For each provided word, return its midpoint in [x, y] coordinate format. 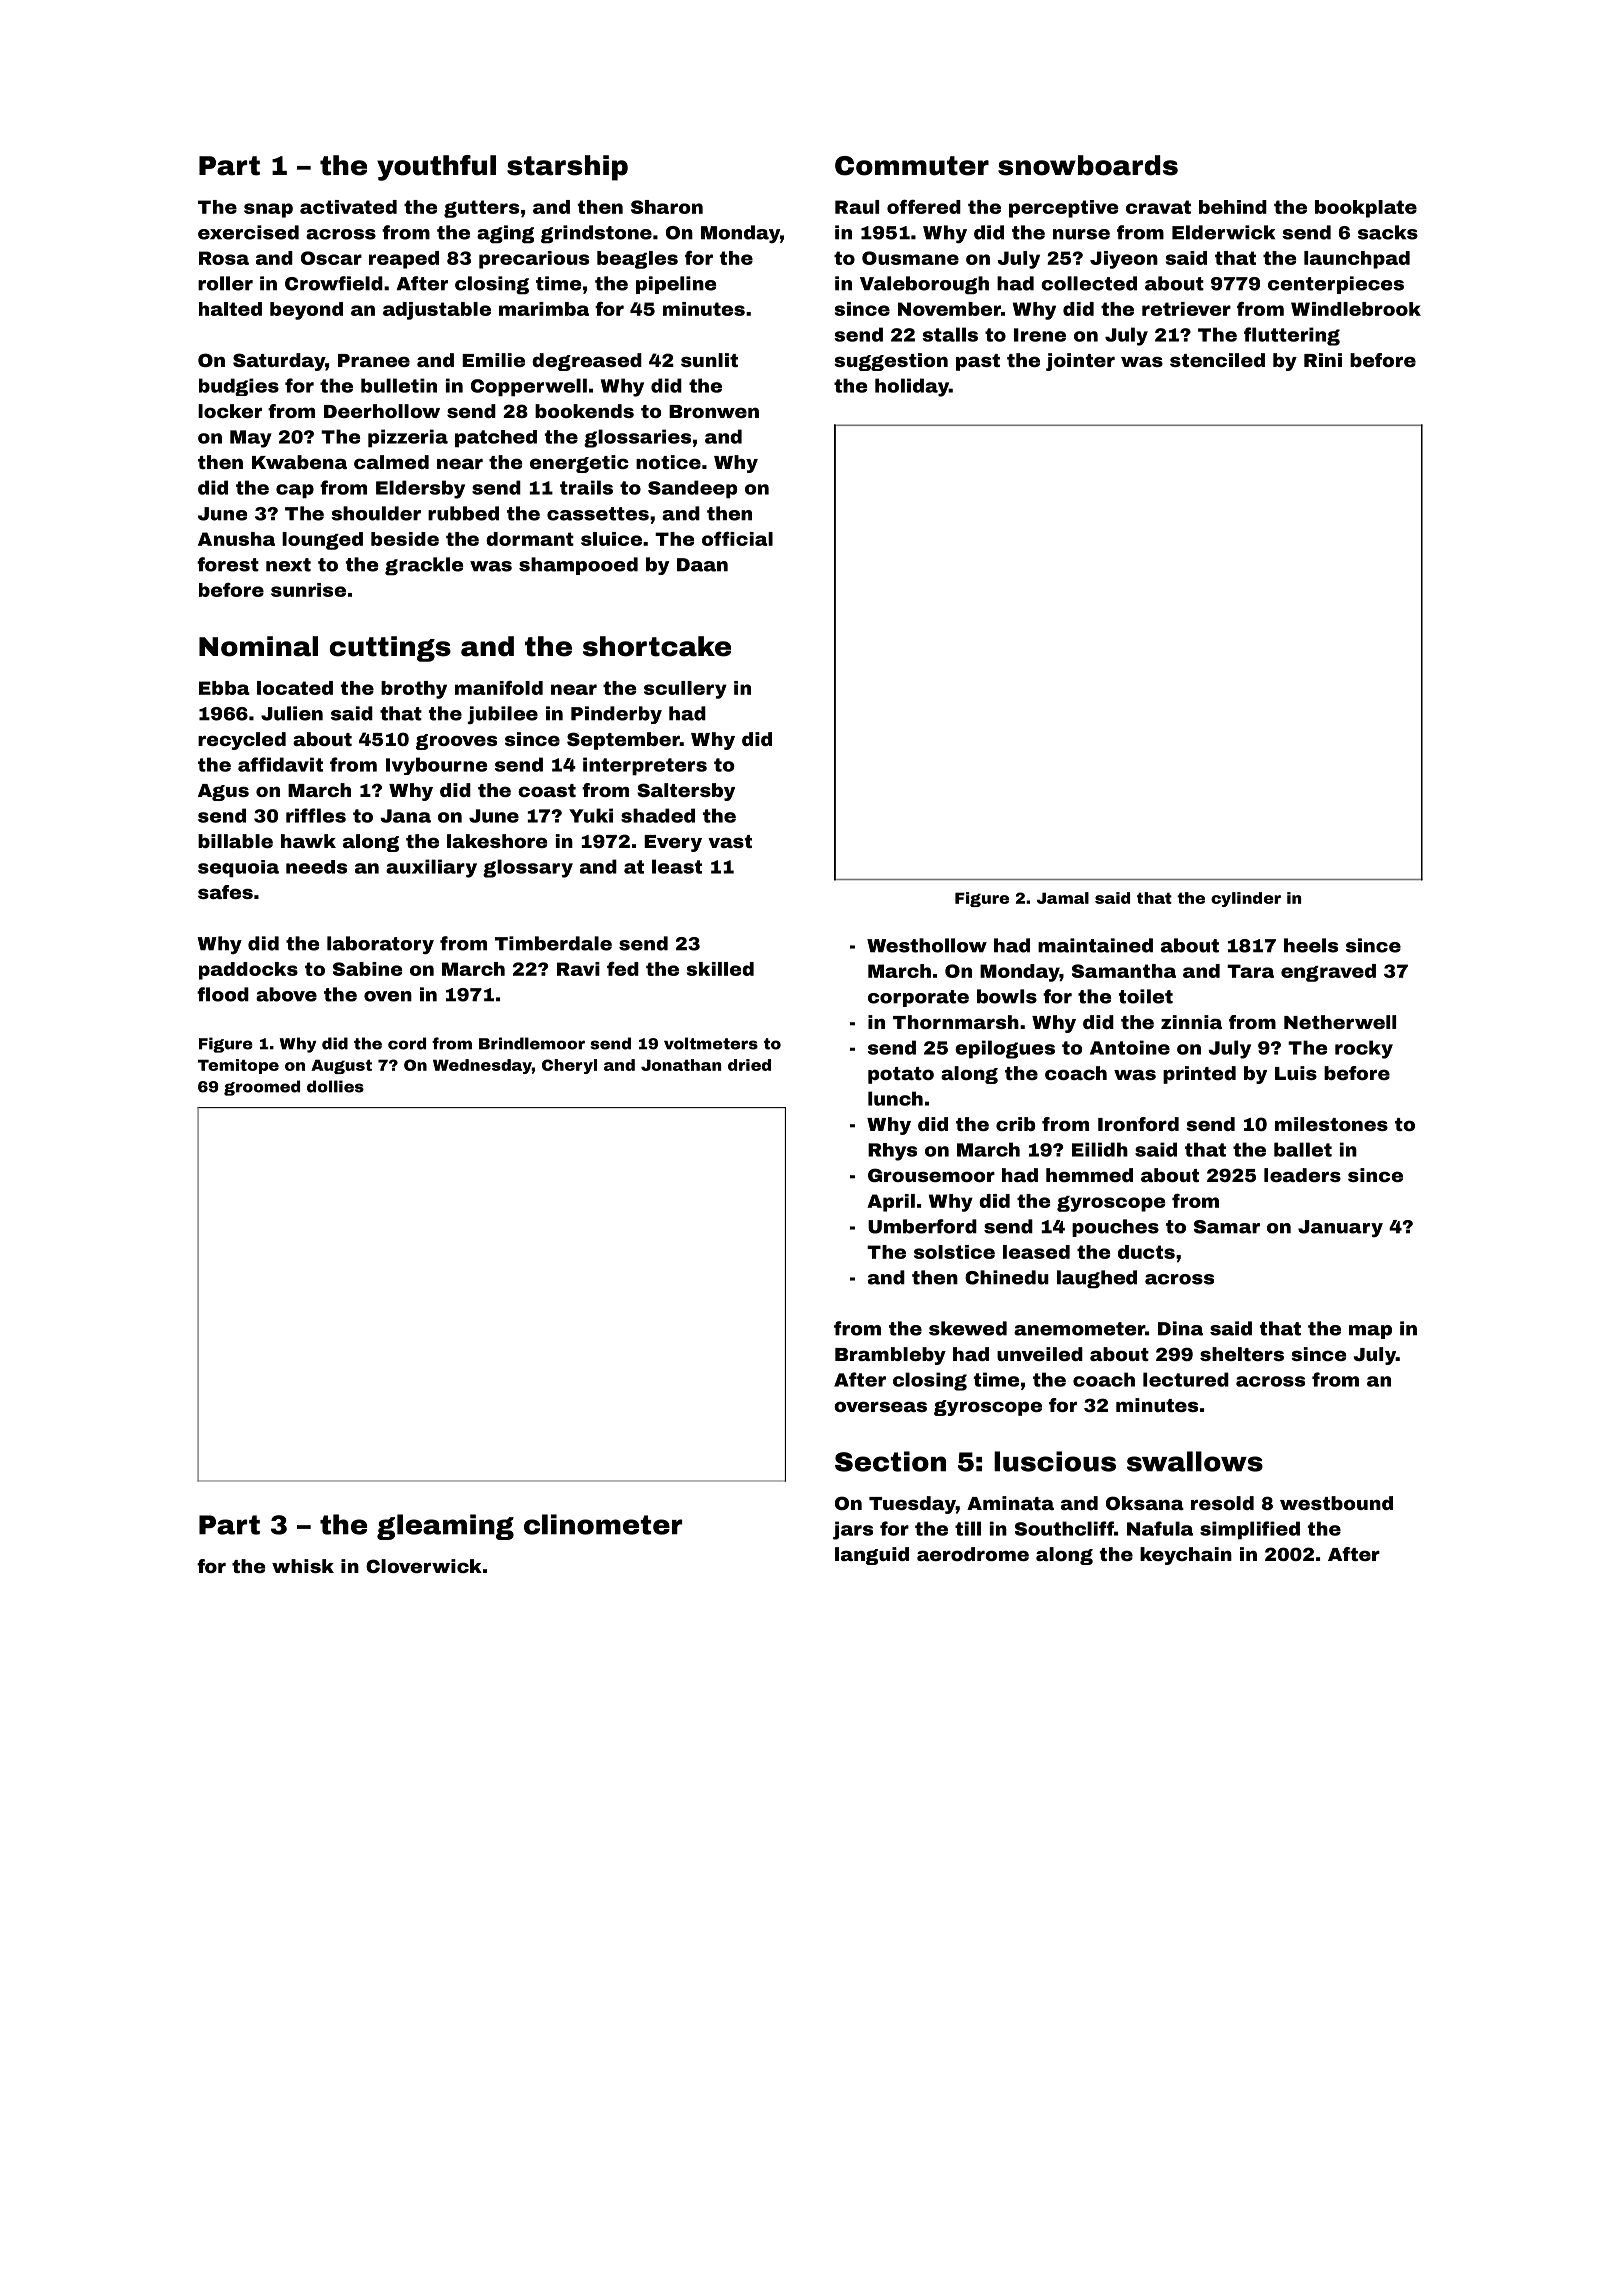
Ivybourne [437, 766]
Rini [1323, 360]
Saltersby [686, 792]
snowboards [1088, 165]
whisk [303, 1566]
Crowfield [334, 283]
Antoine [1130, 1047]
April [891, 1203]
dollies [335, 1086]
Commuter [912, 166]
